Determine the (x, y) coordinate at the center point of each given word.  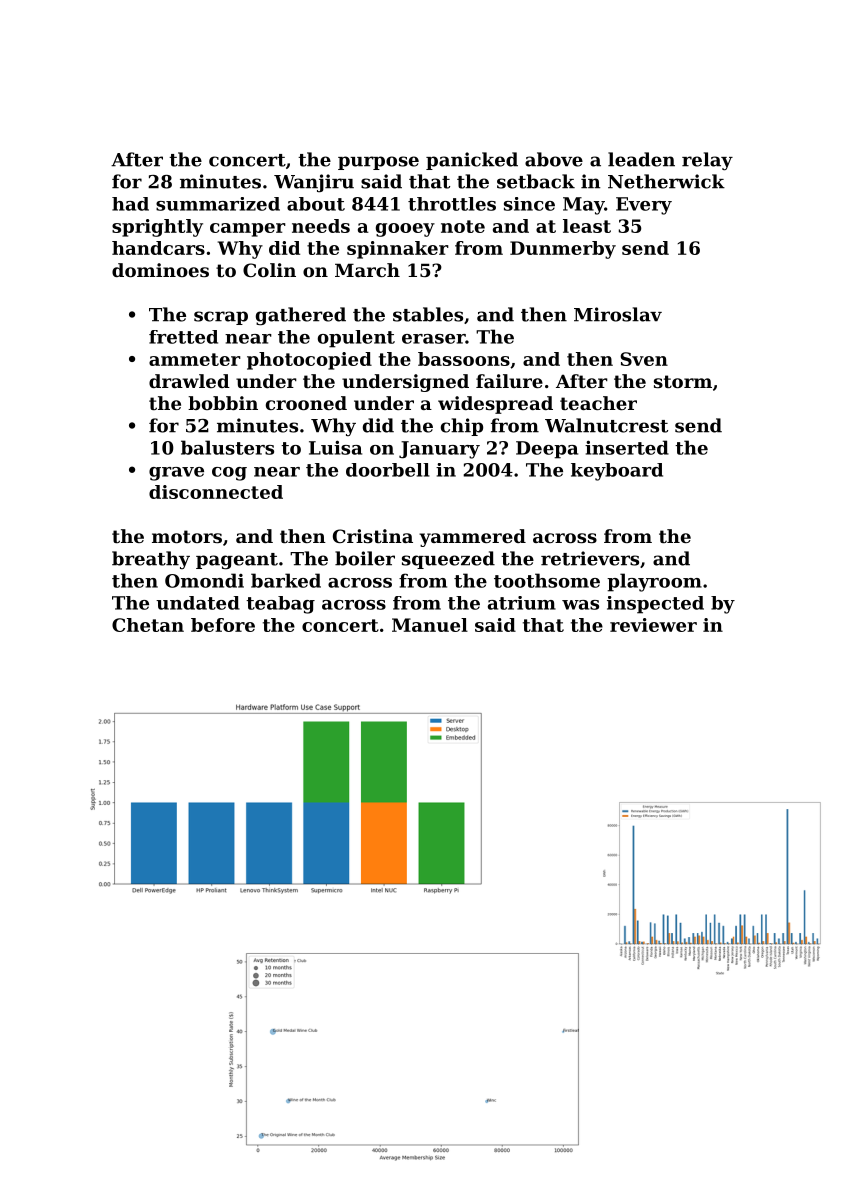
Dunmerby (563, 250)
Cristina (373, 536)
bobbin (223, 403)
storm (683, 381)
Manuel (430, 625)
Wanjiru (314, 183)
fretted (183, 337)
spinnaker (398, 250)
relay (707, 161)
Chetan (148, 625)
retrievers (590, 558)
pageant (237, 561)
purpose (378, 163)
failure (509, 381)
